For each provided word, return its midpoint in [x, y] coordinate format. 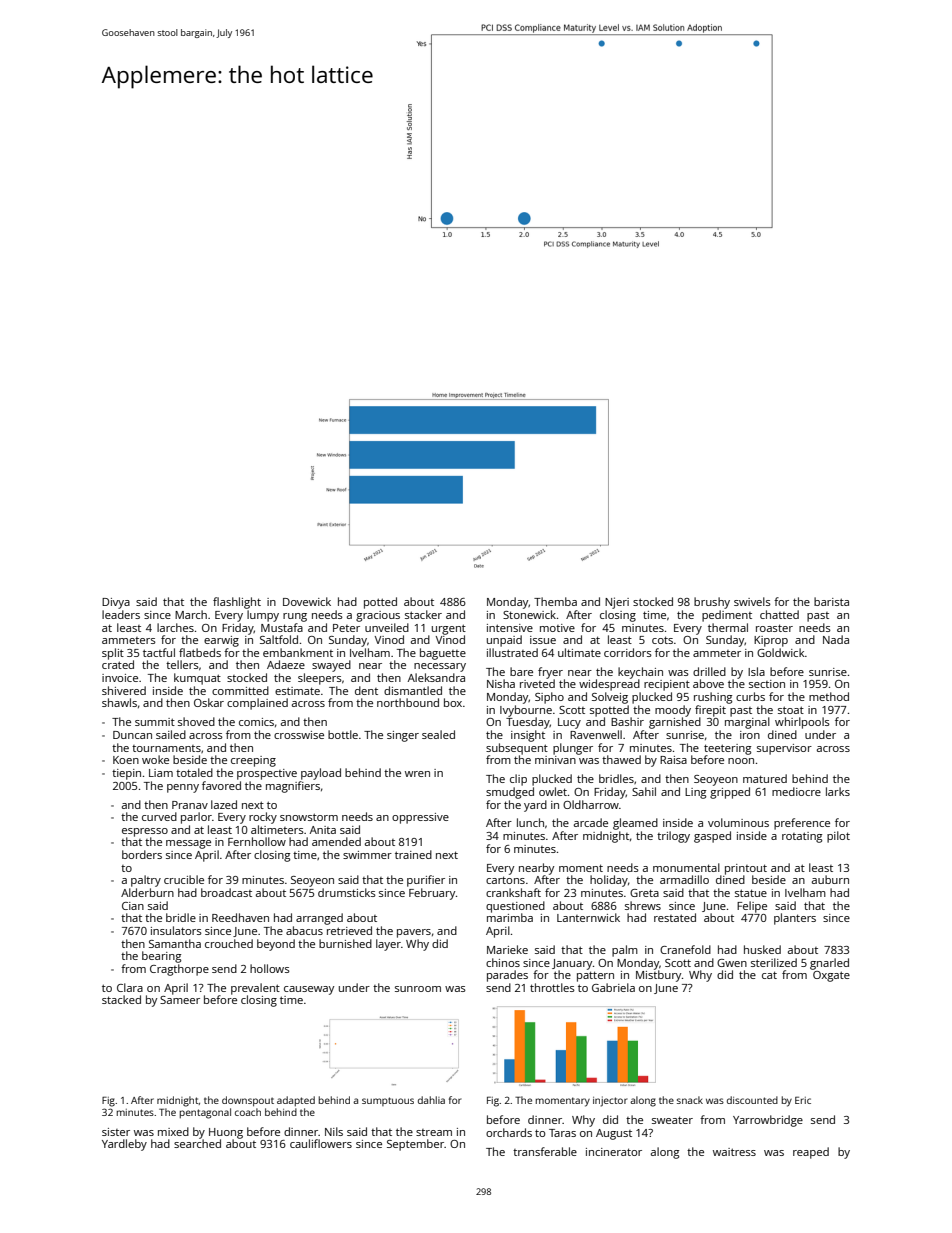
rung [295, 617]
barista [831, 601]
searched [197, 1143]
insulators [176, 930]
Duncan [132, 735]
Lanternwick [588, 917]
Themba [555, 601]
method [829, 696]
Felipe [752, 907]
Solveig [610, 698]
